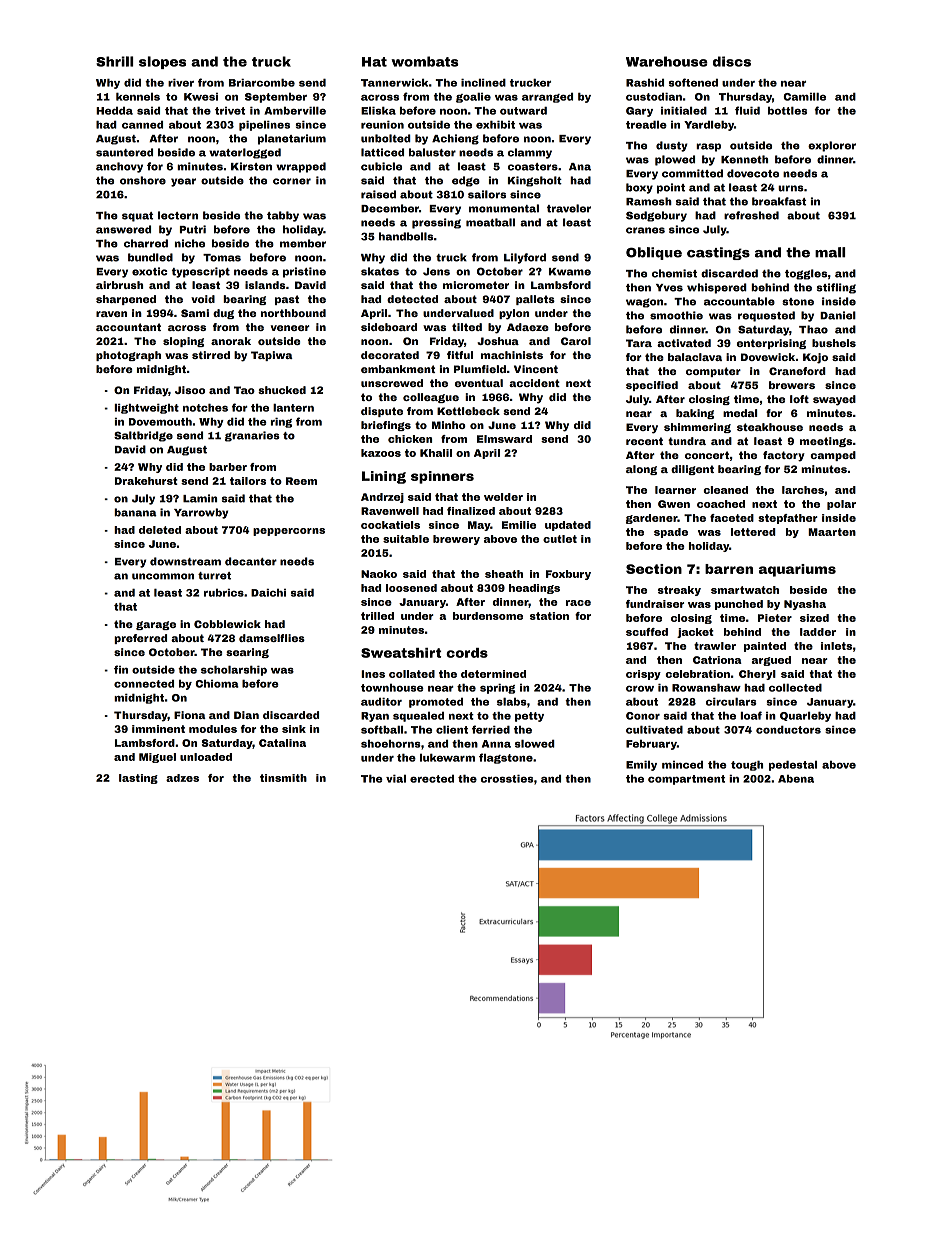 This page has width=952, height=1233. I want to click on brewers, so click(792, 385).
